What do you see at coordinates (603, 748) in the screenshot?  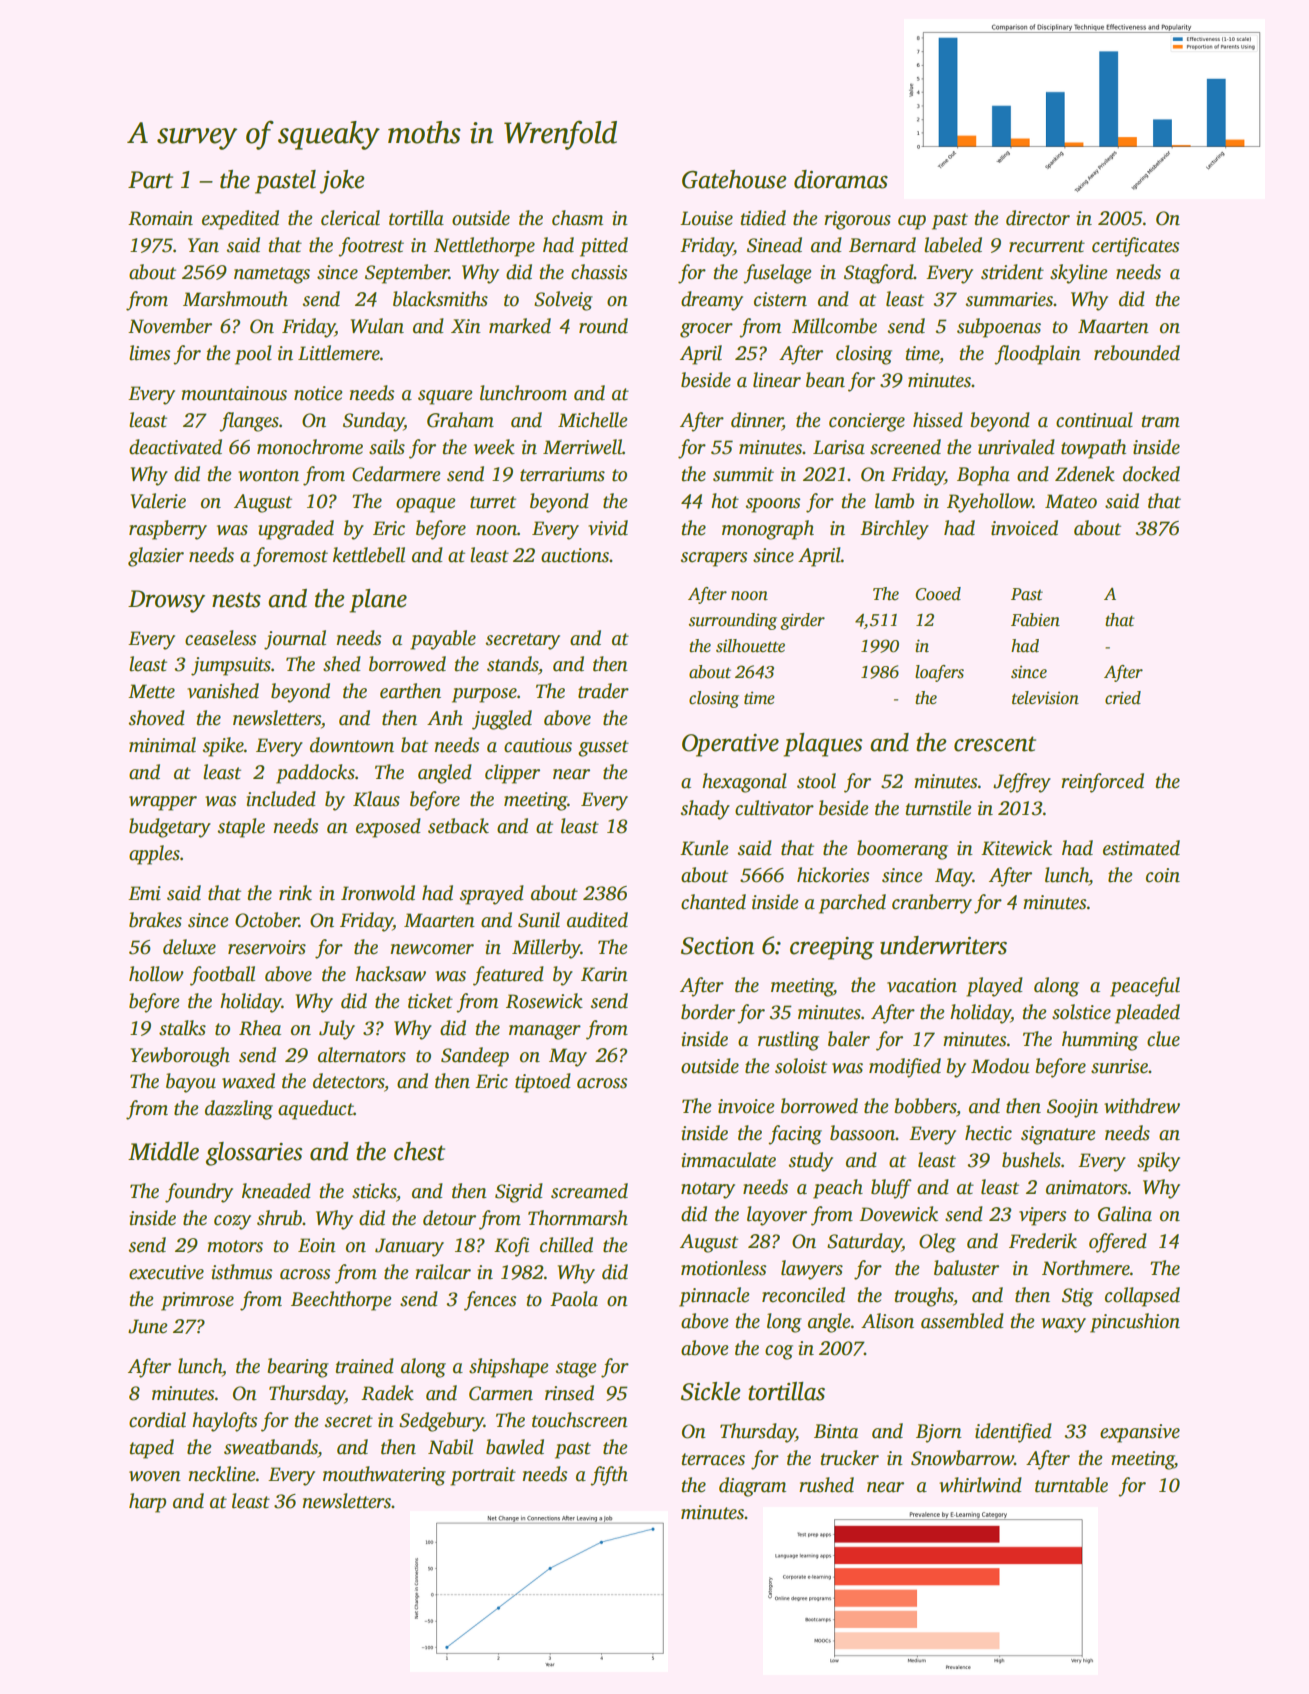 I see `gusset` at bounding box center [603, 748].
